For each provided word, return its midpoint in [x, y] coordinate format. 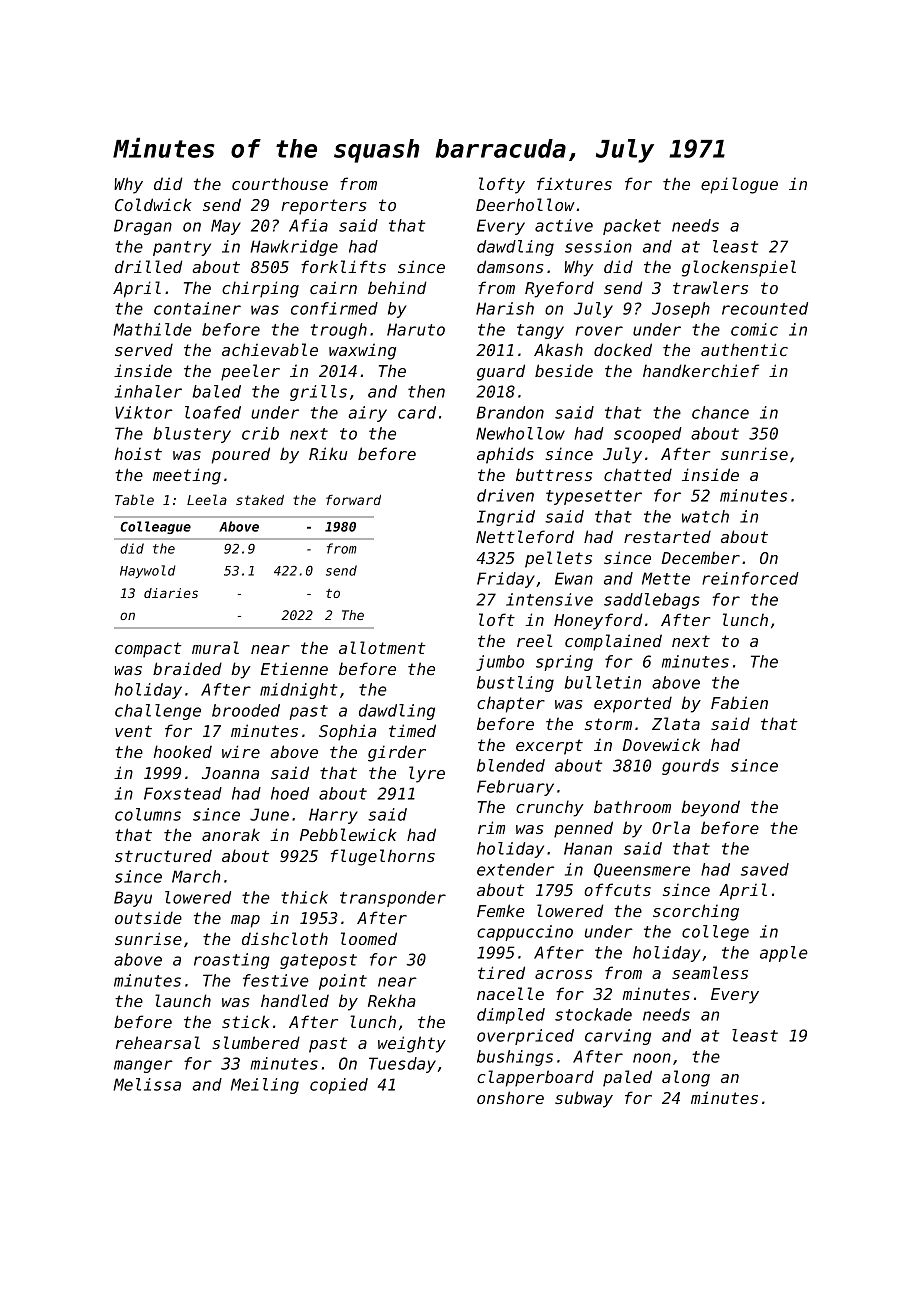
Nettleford [525, 536]
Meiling [265, 1086]
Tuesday [402, 1065]
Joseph [681, 310]
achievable [270, 349]
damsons [510, 266]
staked [260, 500]
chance [720, 412]
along [686, 1078]
